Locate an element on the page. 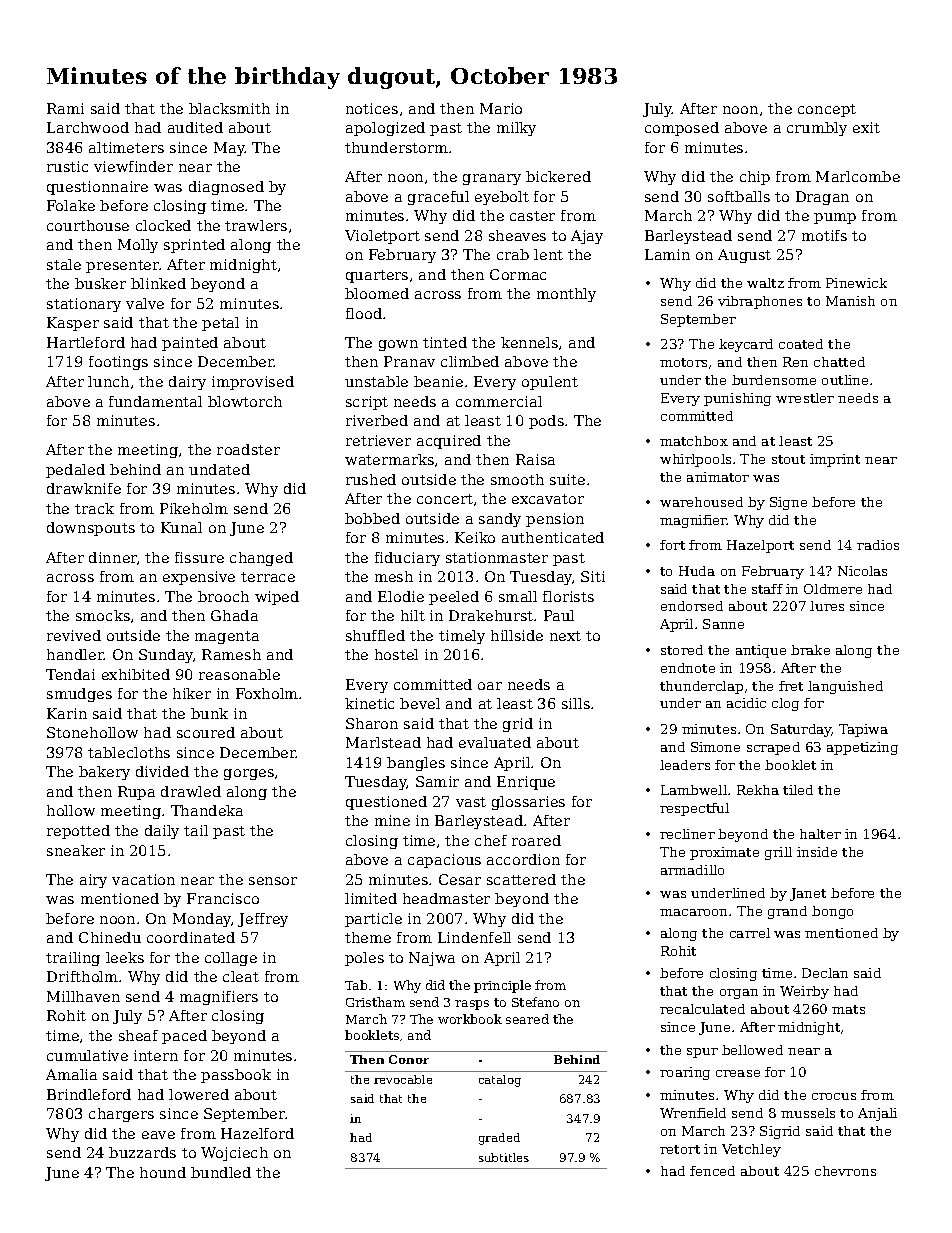 The image size is (952, 1233). softballs is located at coordinates (739, 196).
